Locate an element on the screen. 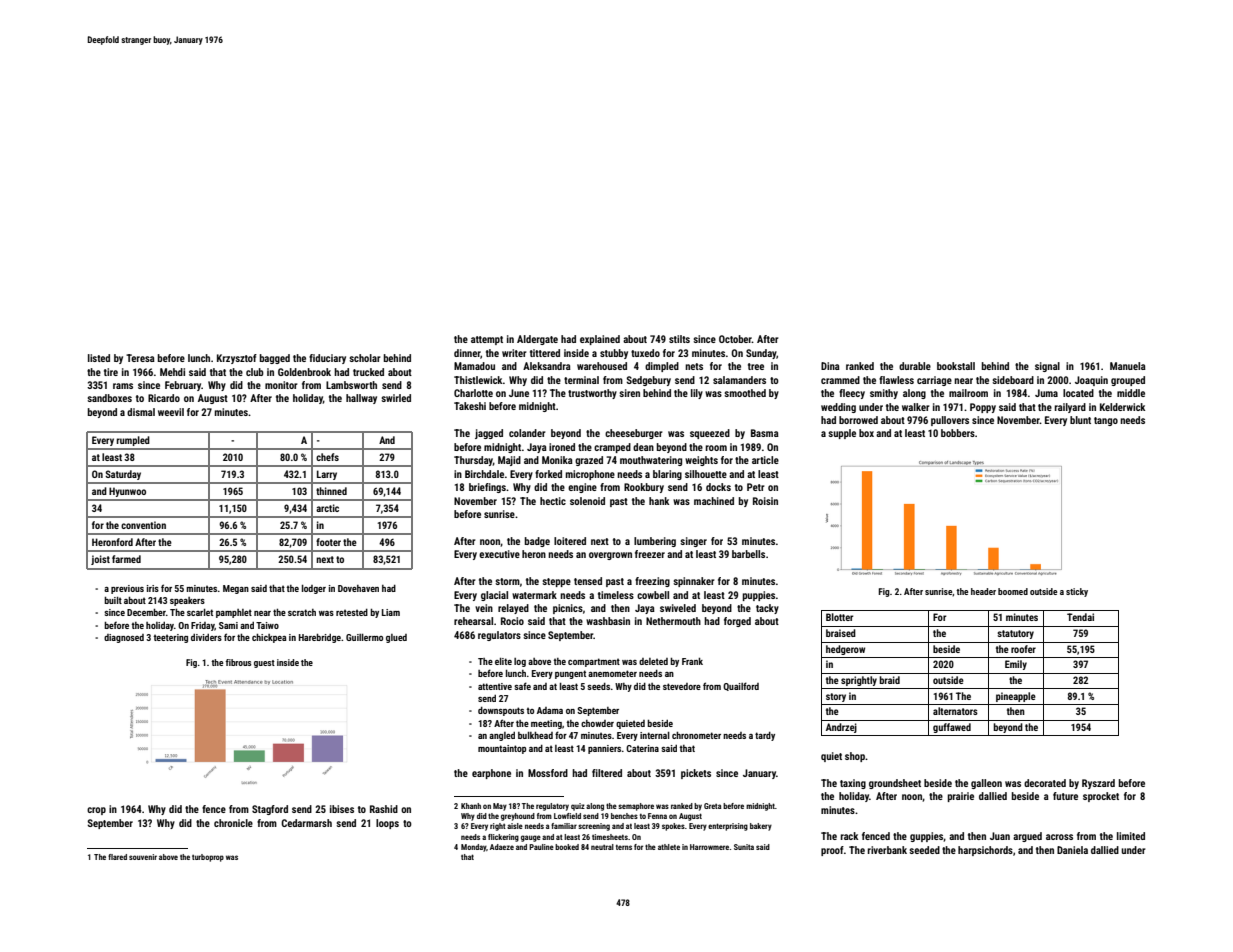 Image resolution: width=1233 pixels, height=952 pixels. turboprop is located at coordinates (208, 858).
